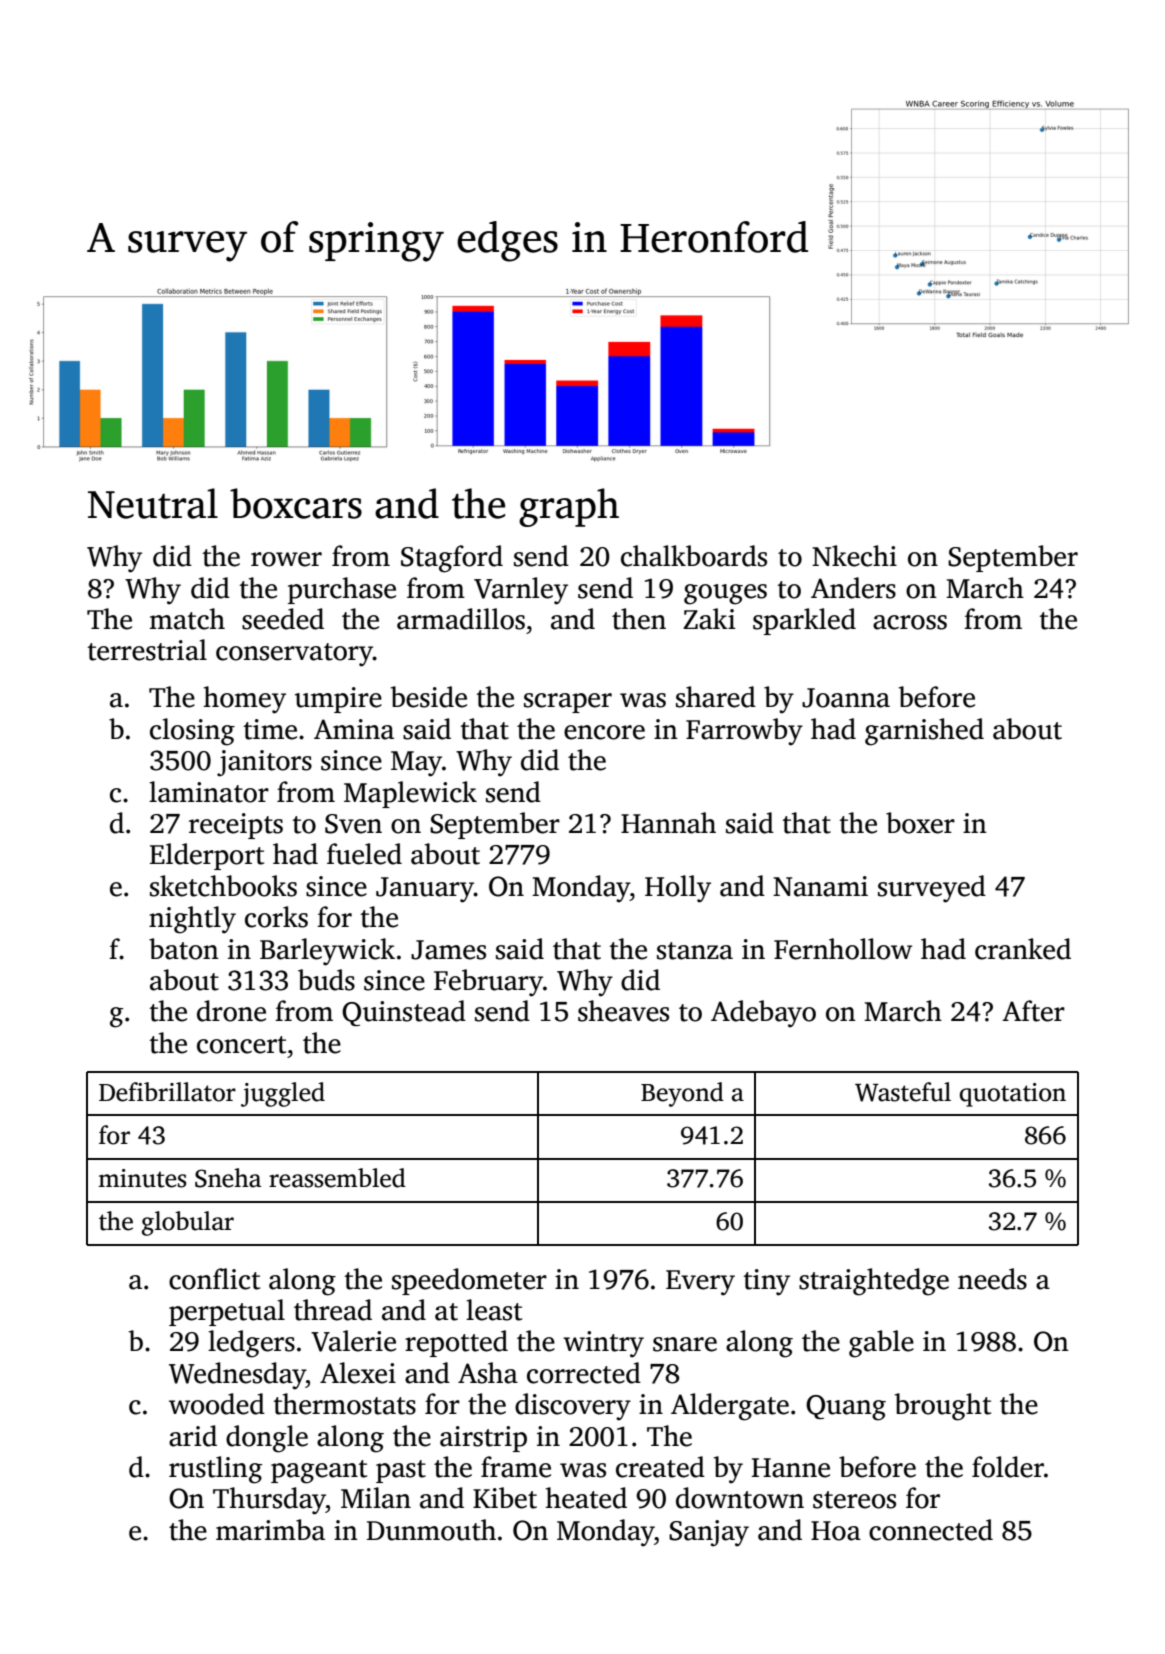 Image resolution: width=1165 pixels, height=1654 pixels. Describe the element at coordinates (694, 556) in the screenshot. I see `chalkboards` at that location.
